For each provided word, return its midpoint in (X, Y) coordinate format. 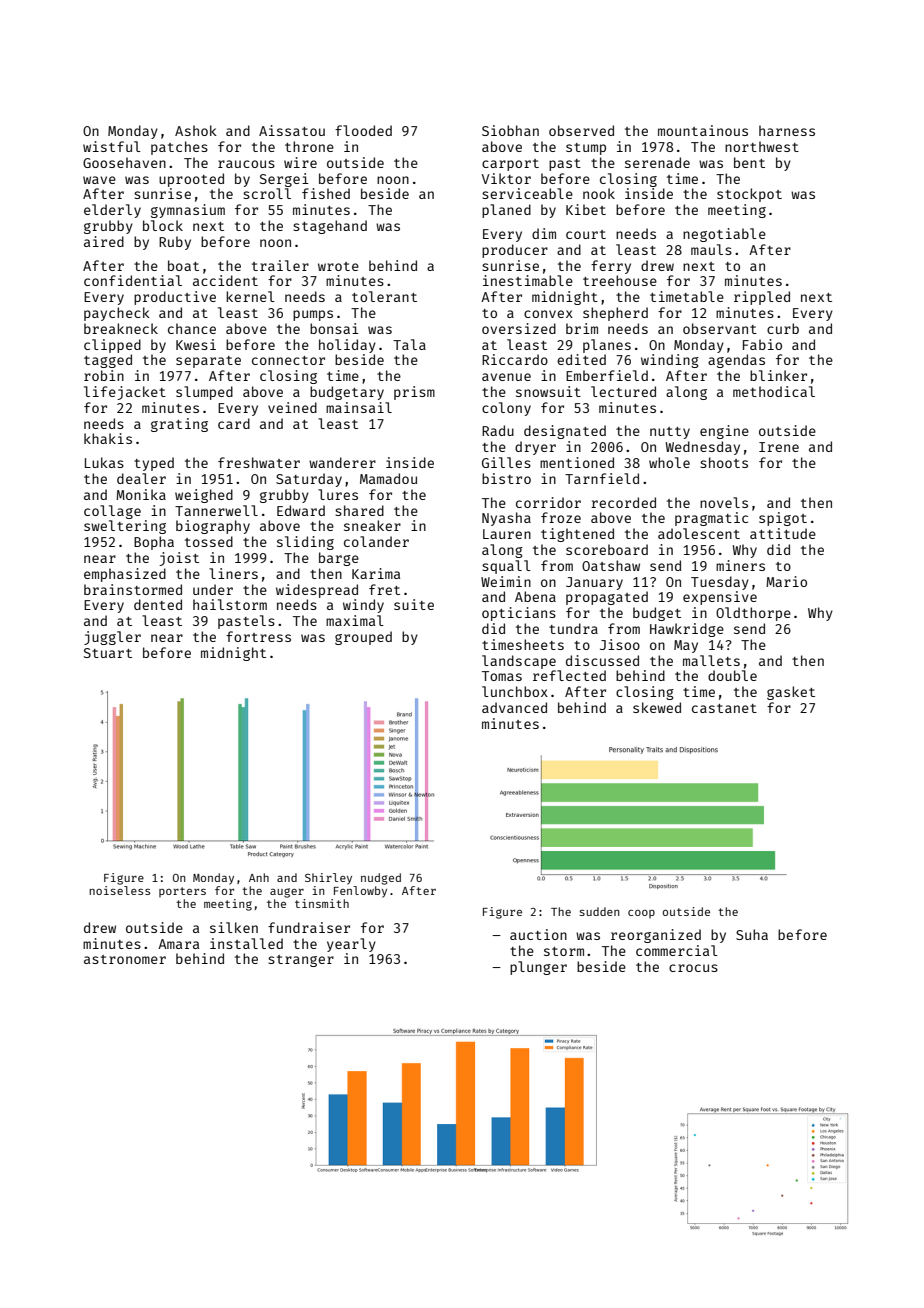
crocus (693, 968)
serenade (657, 162)
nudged (381, 879)
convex (548, 314)
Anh (259, 877)
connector (288, 360)
